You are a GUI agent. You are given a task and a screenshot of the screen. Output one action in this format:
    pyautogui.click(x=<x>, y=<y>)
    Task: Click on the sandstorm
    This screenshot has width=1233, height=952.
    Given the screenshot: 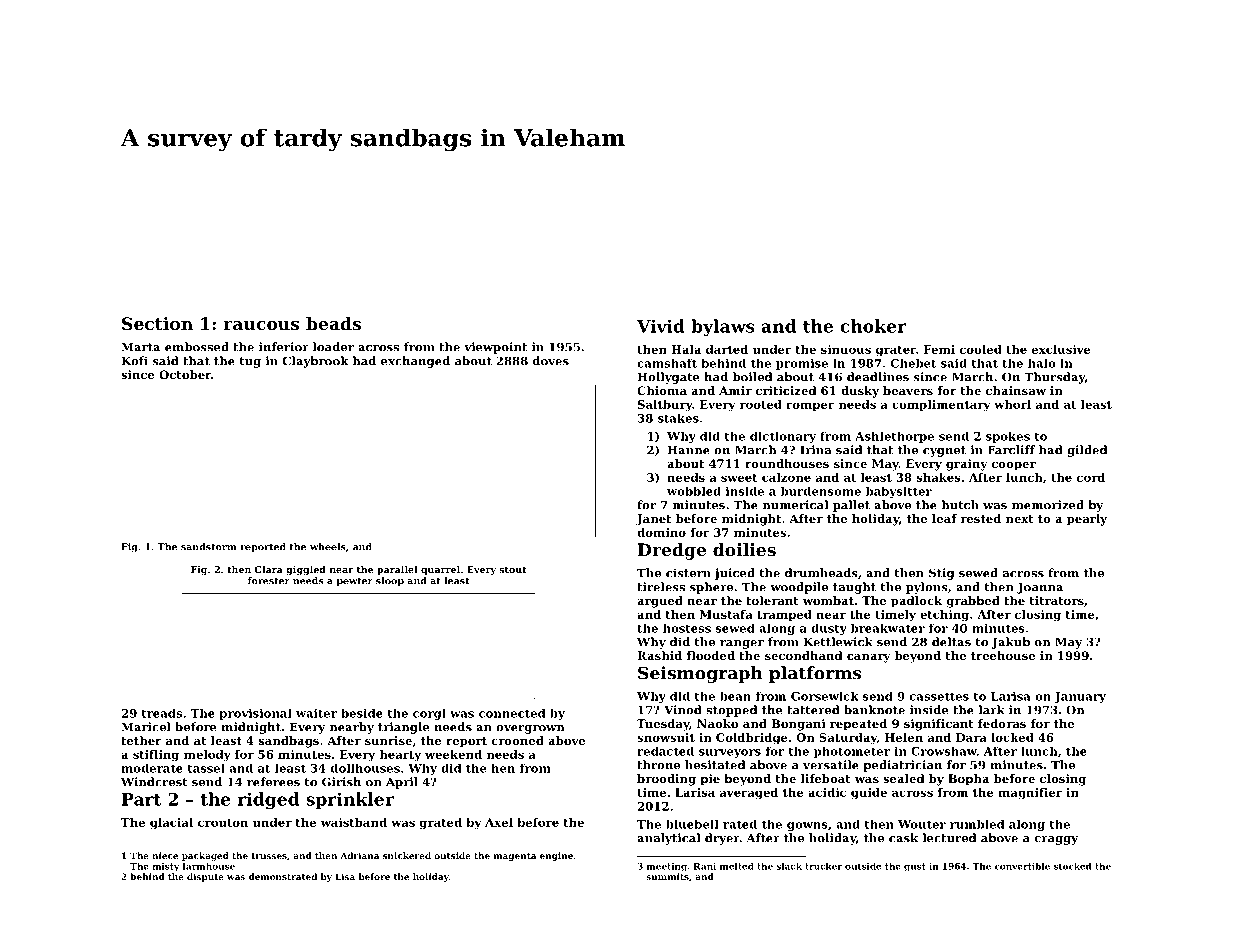 What is the action you would take?
    pyautogui.click(x=208, y=547)
